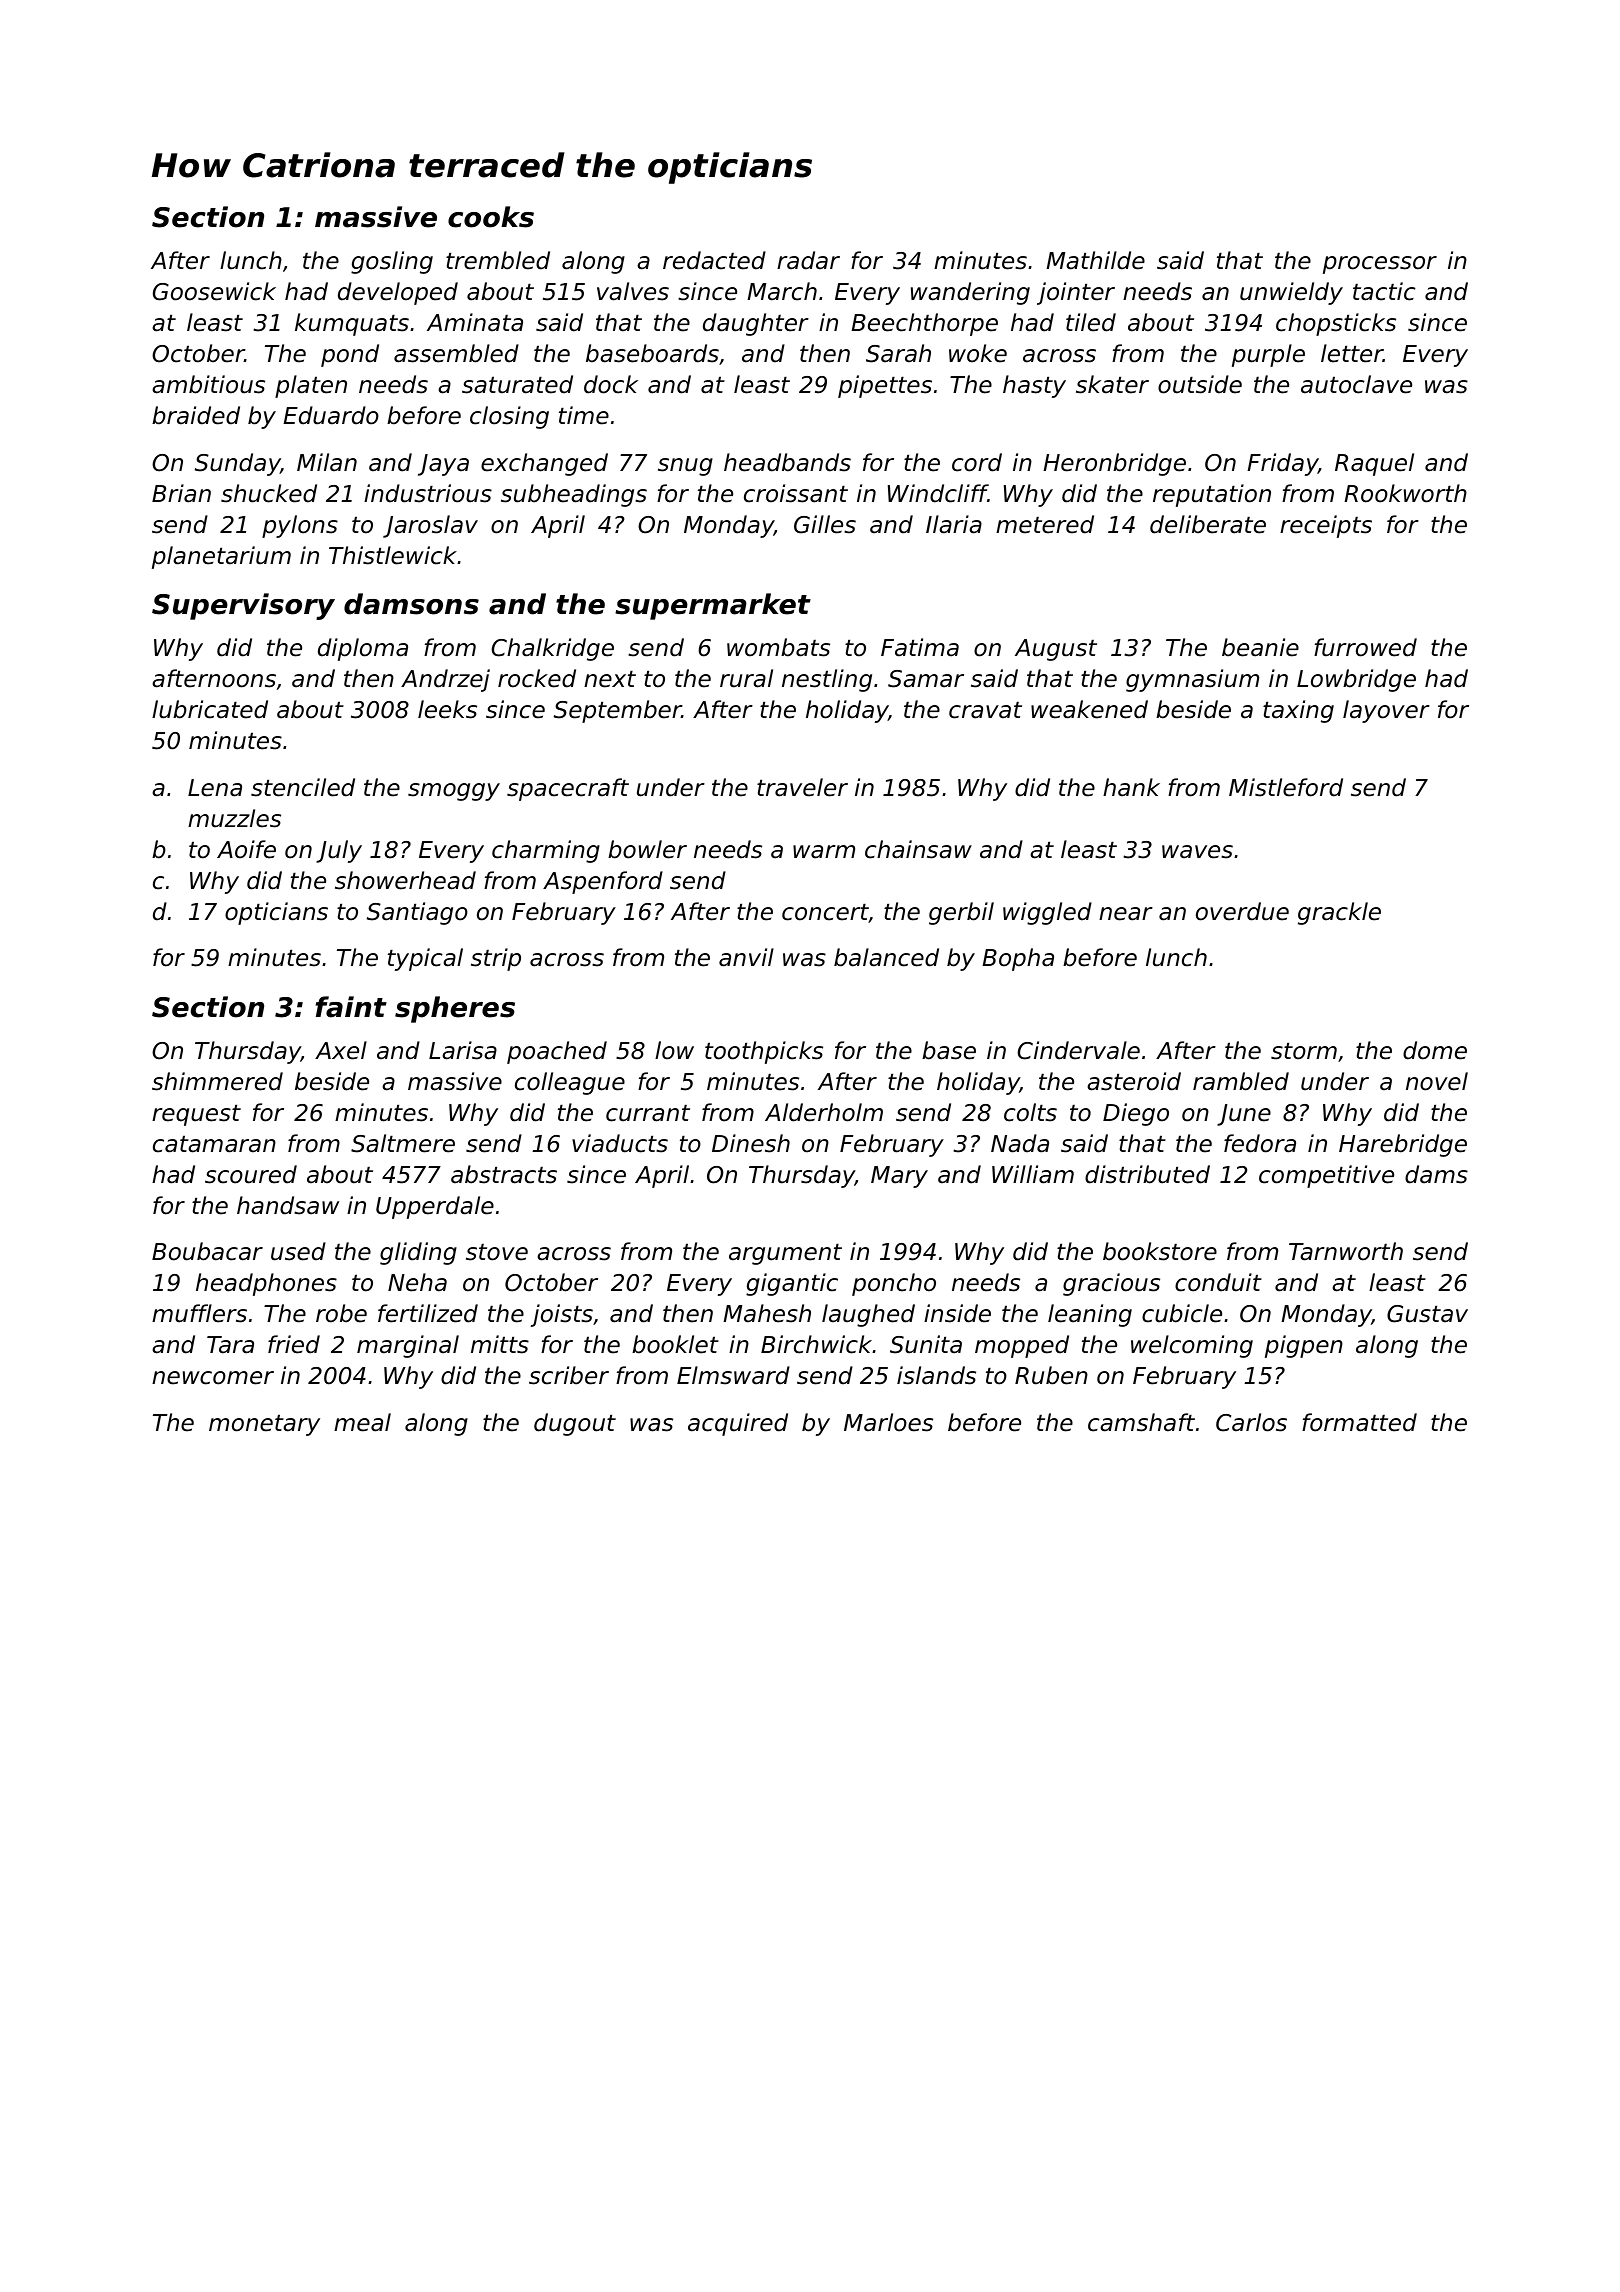 Image resolution: width=1620 pixels, height=2292 pixels. I want to click on headphones, so click(266, 1284).
